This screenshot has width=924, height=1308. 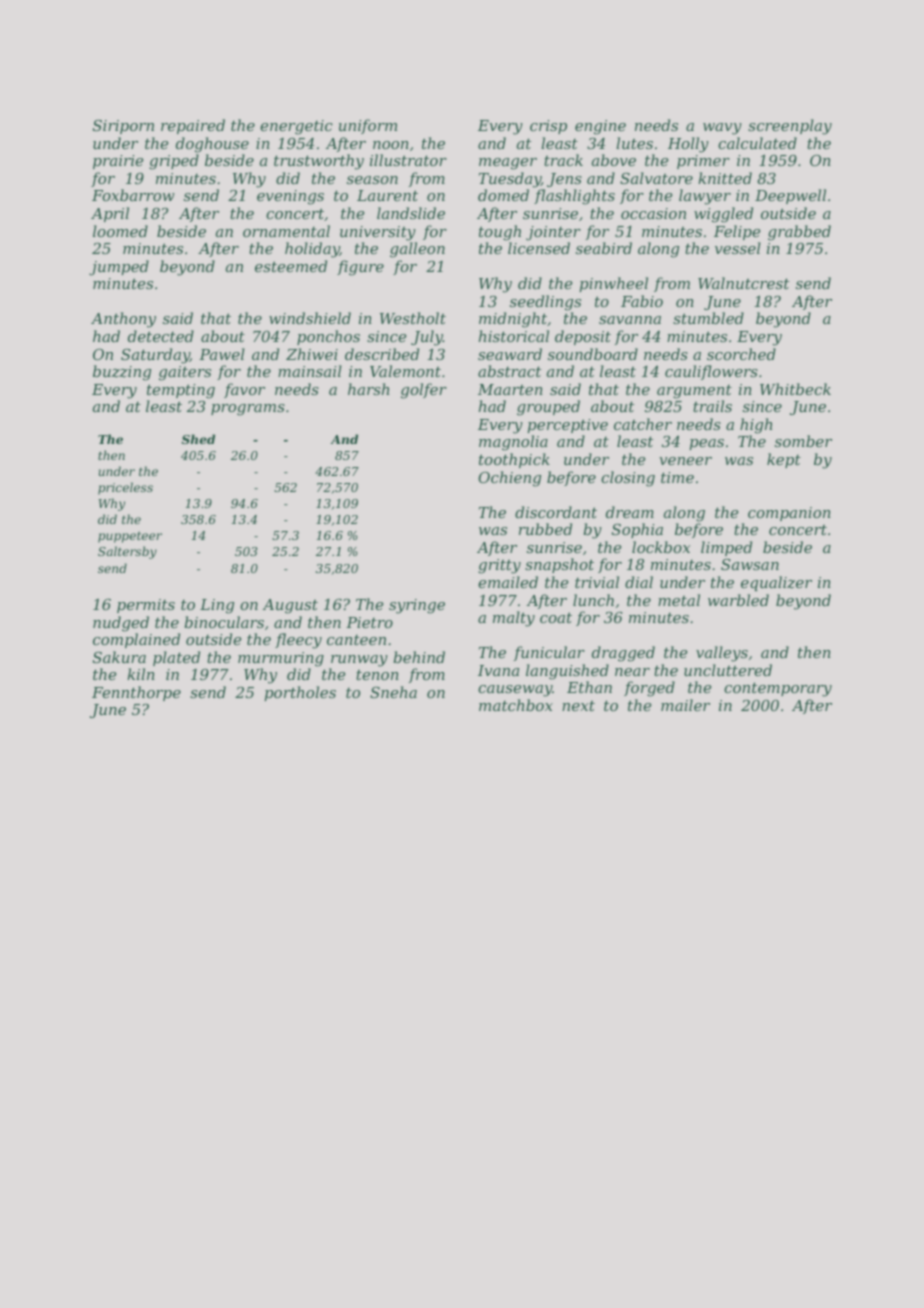 What do you see at coordinates (290, 197) in the screenshot?
I see `evenings` at bounding box center [290, 197].
